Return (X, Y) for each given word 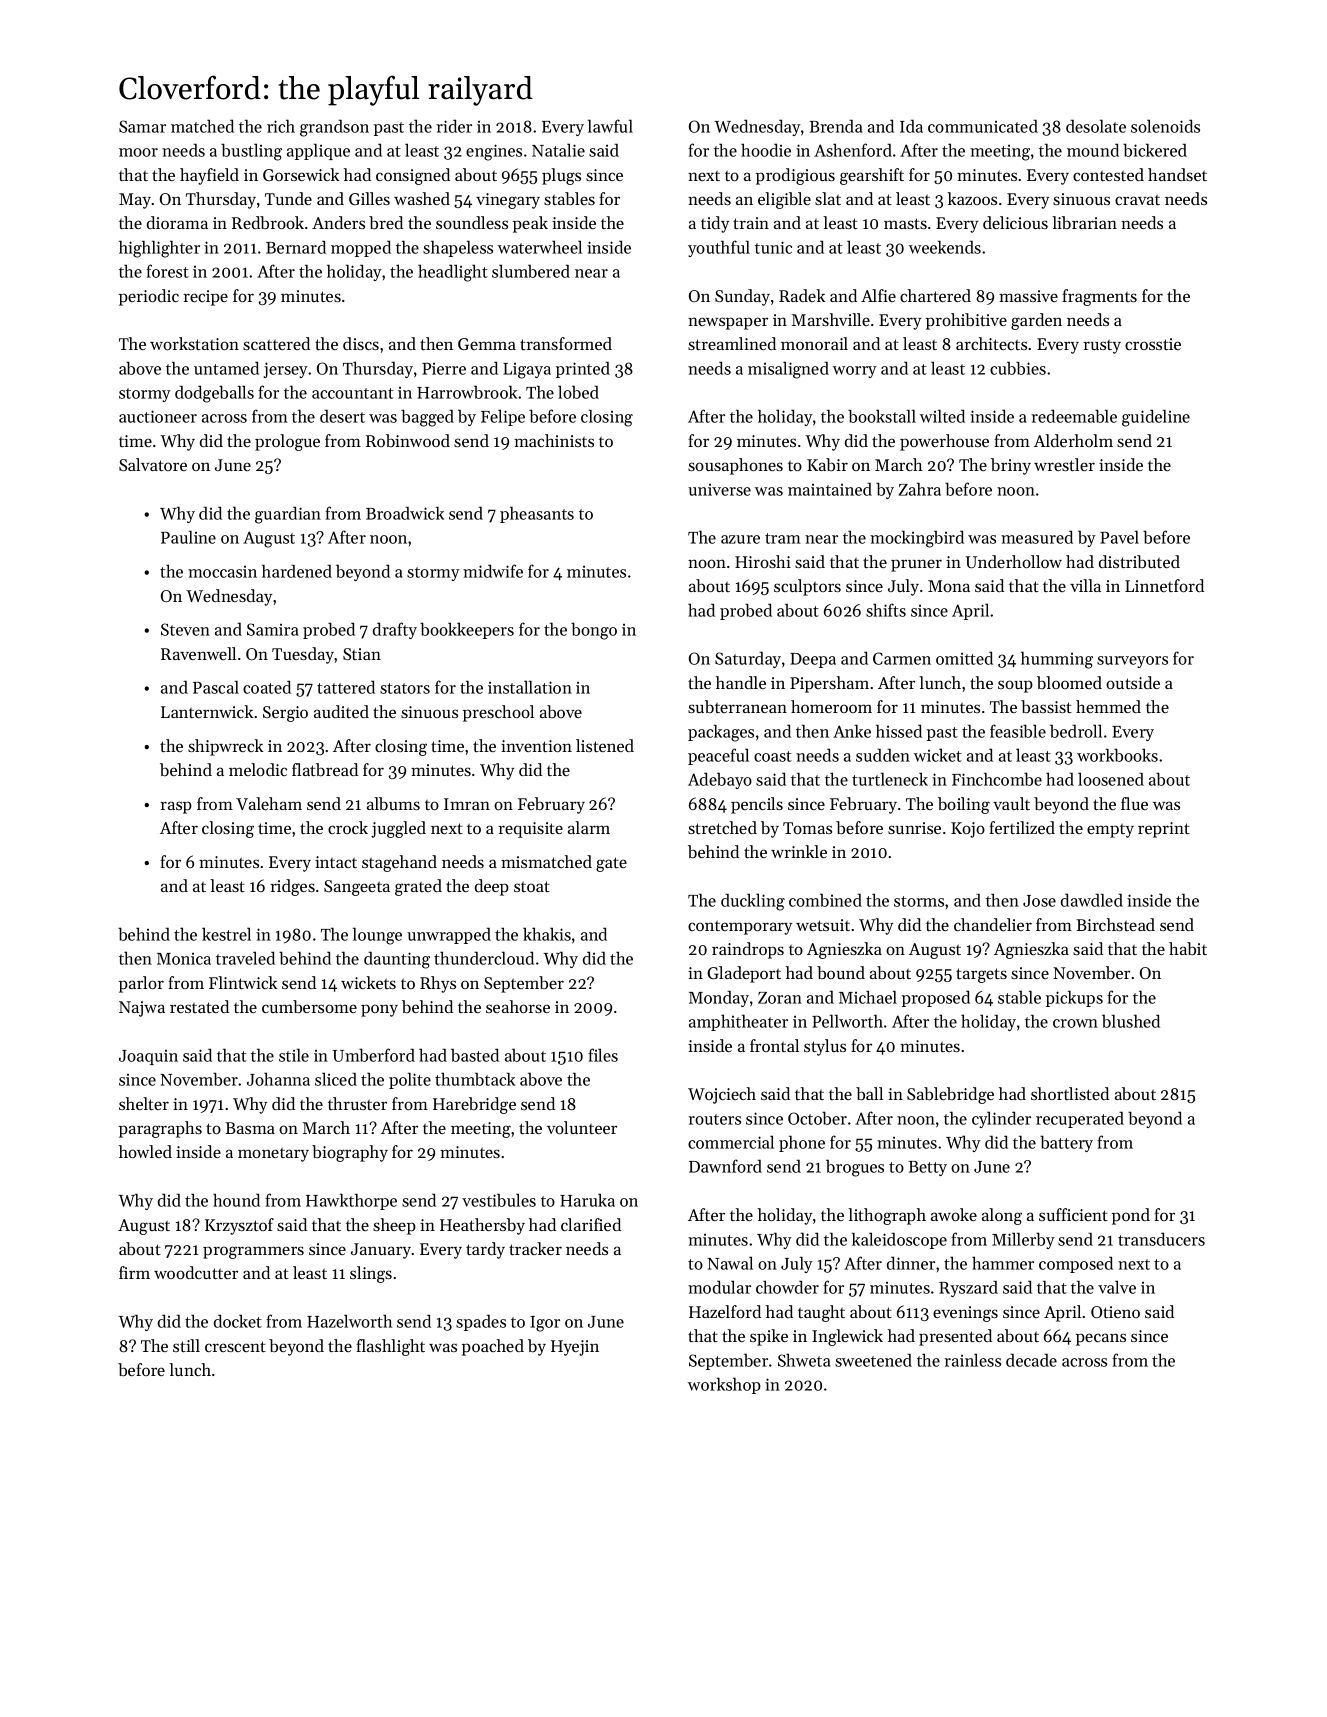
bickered (1155, 150)
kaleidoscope (899, 1240)
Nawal (730, 1263)
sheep (394, 1226)
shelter (144, 1103)
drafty (395, 630)
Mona (949, 586)
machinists (554, 440)
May (135, 201)
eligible (784, 200)
